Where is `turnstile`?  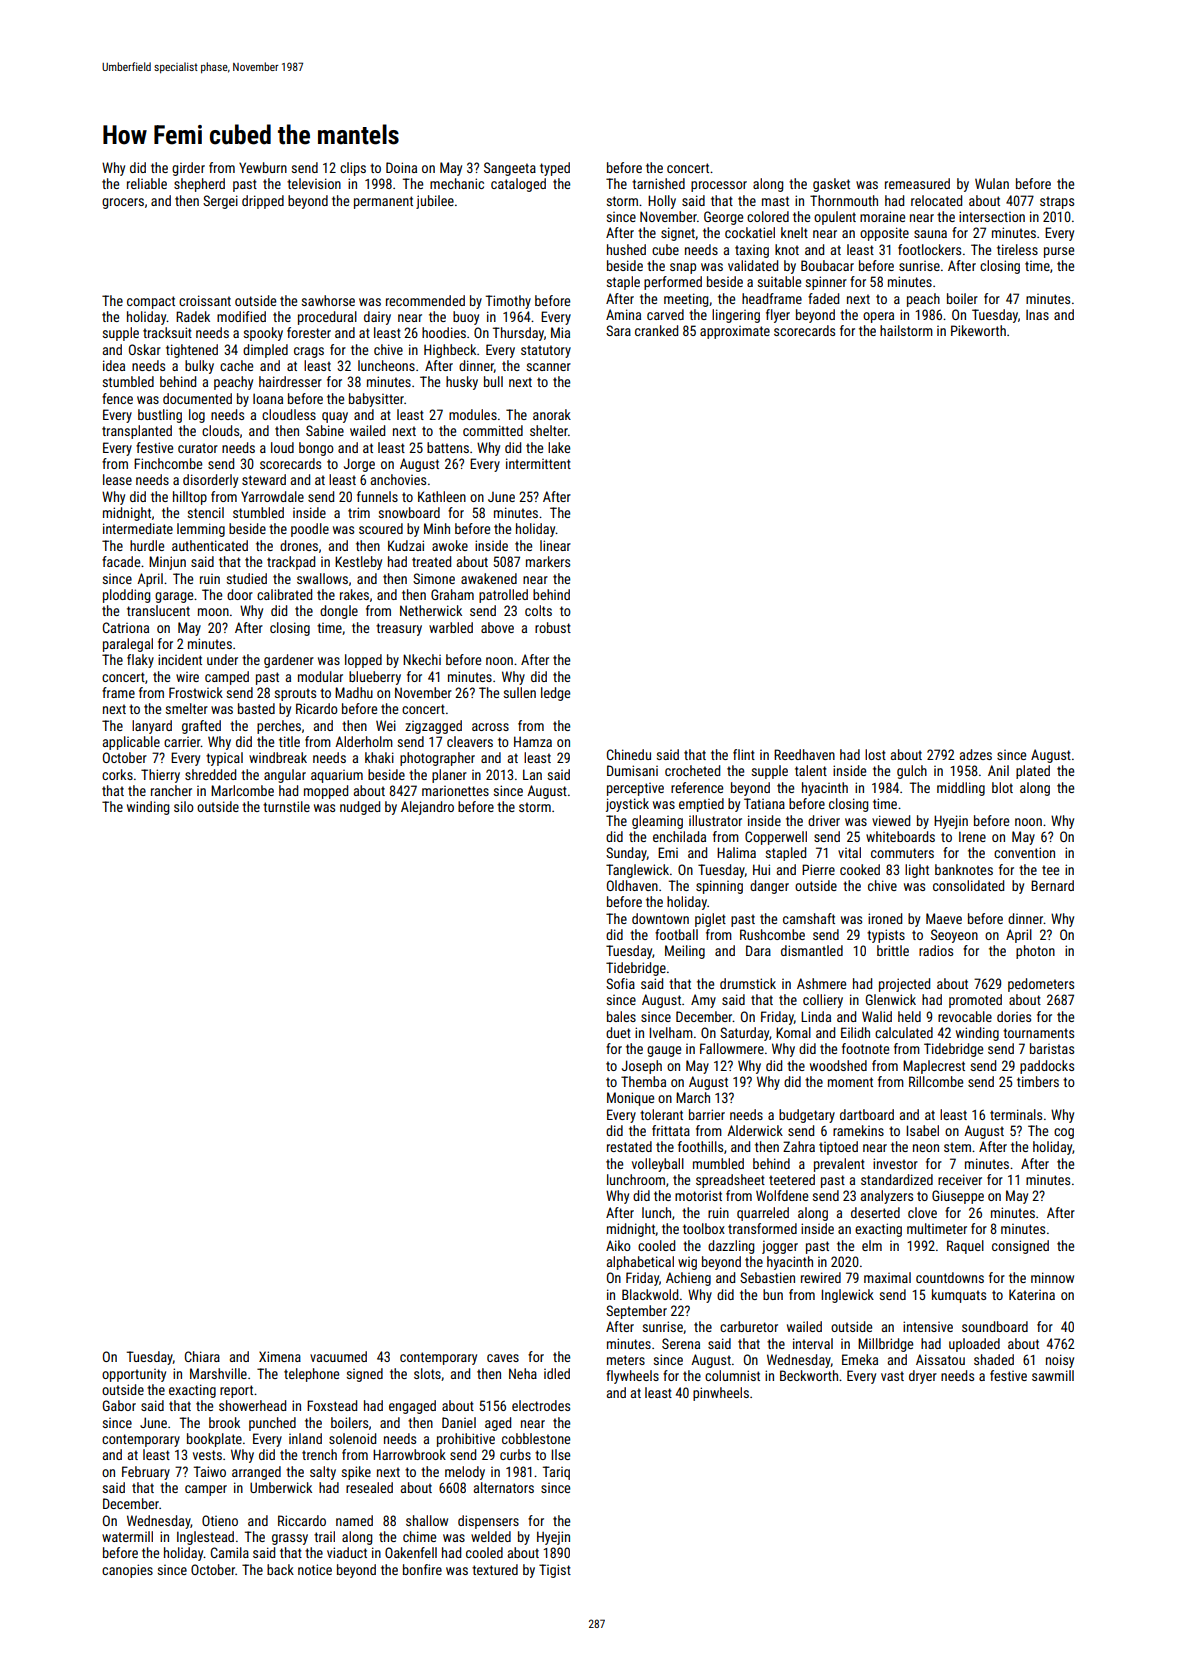 turnstile is located at coordinates (286, 806).
